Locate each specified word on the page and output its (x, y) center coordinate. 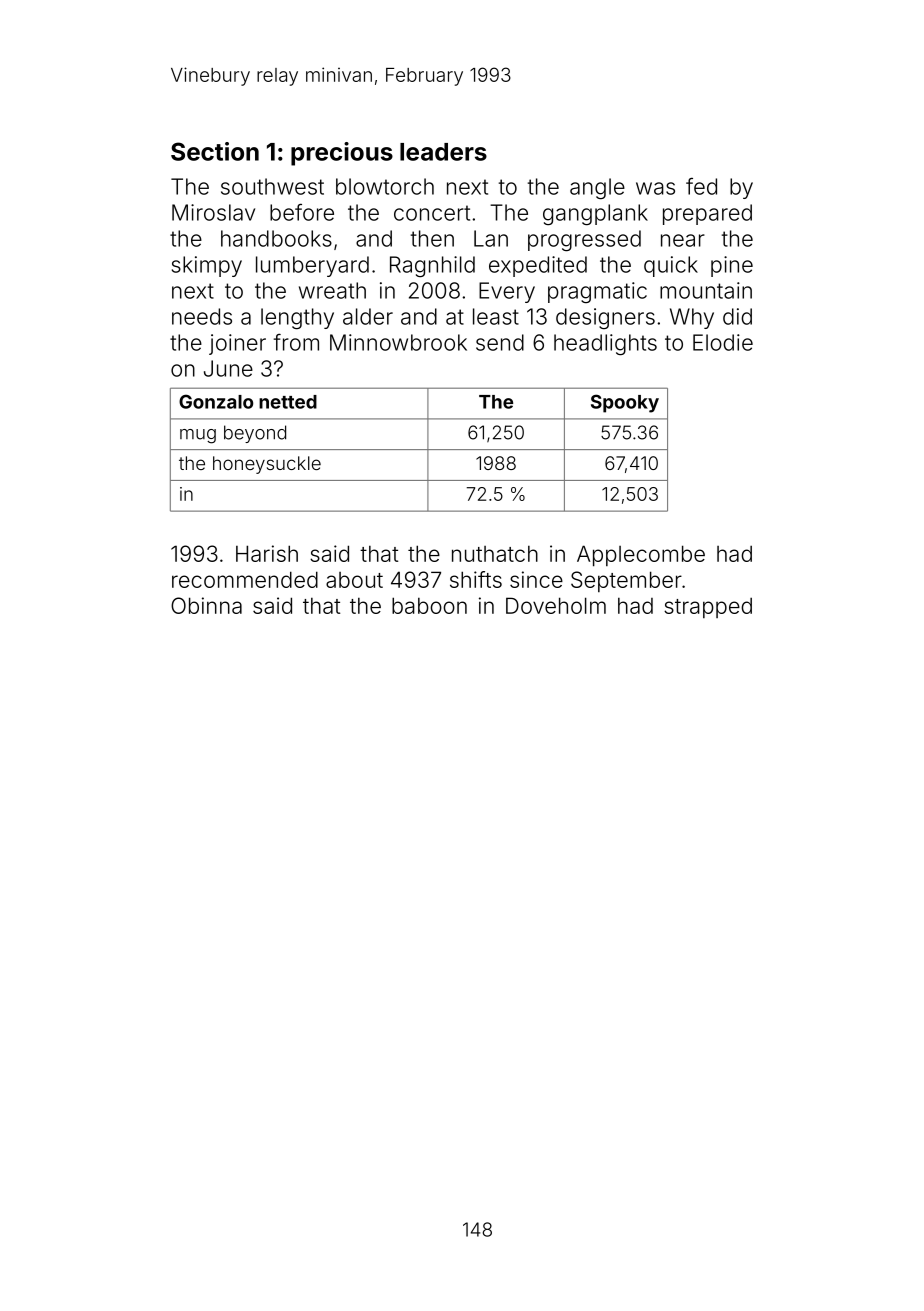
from (296, 342)
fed (701, 186)
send (500, 342)
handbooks (276, 238)
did (737, 316)
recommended (245, 579)
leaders (443, 152)
